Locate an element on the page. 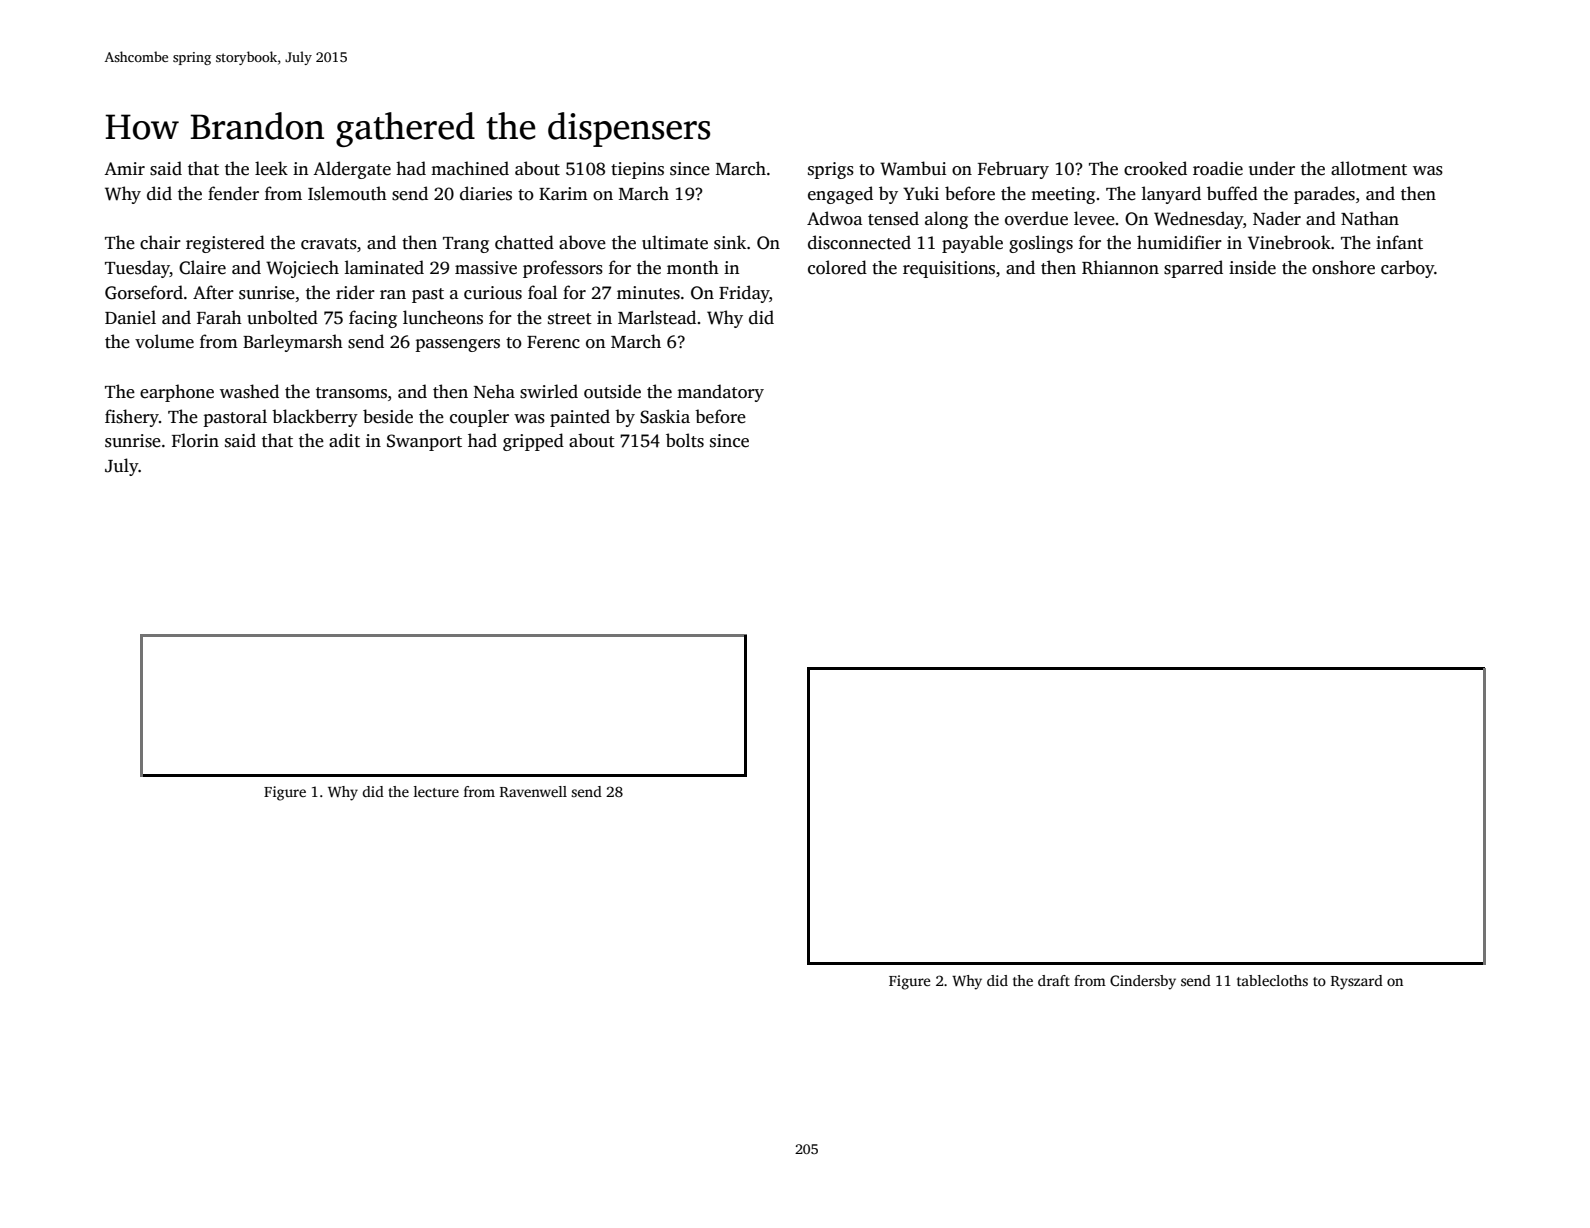 This image has height=1228, width=1590. volume is located at coordinates (164, 341).
